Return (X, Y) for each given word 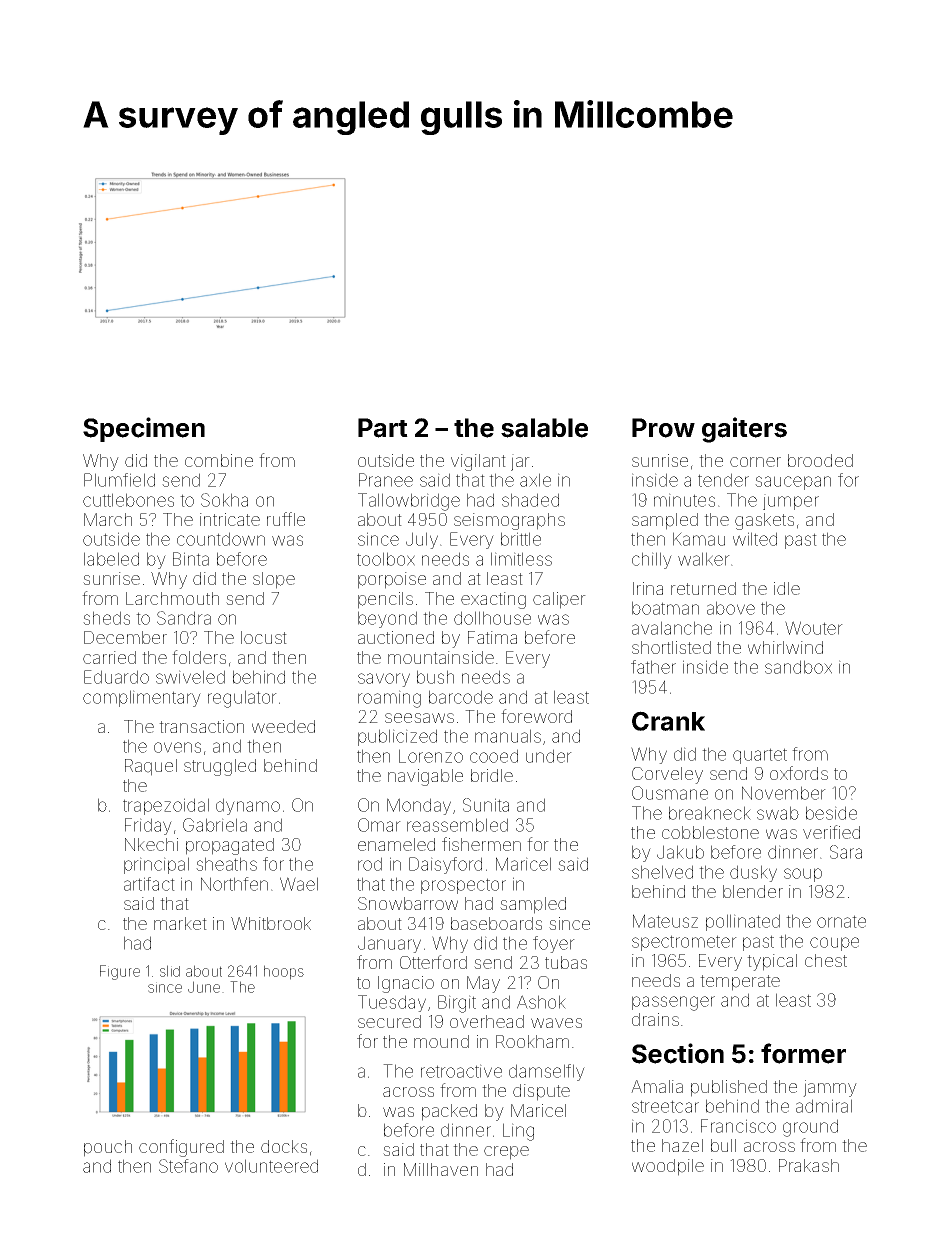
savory (384, 680)
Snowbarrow (408, 903)
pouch (108, 1148)
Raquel (151, 767)
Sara (846, 852)
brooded (820, 460)
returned (703, 588)
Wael (299, 884)
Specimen (144, 429)
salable (544, 428)
